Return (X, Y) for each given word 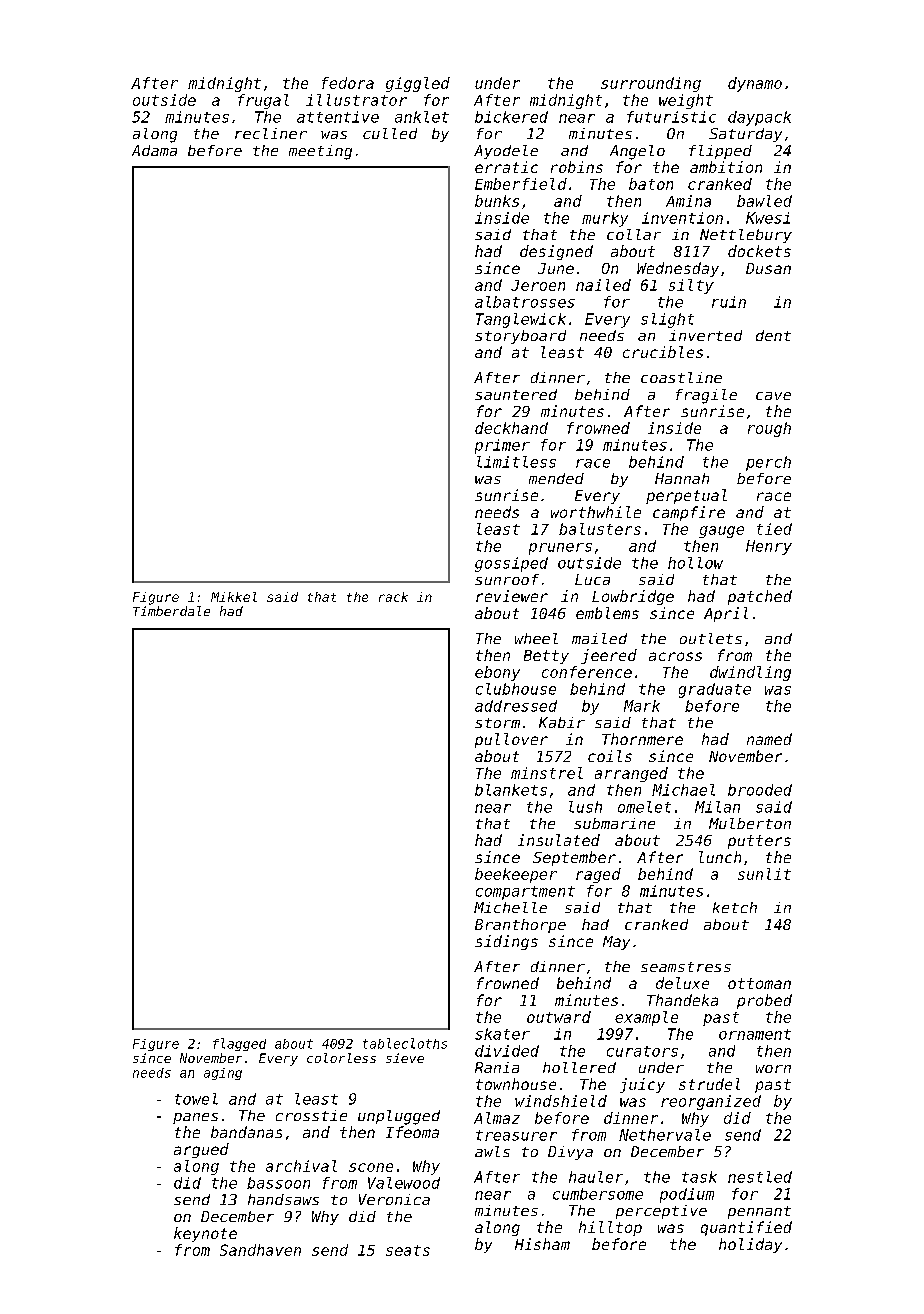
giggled (418, 84)
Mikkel (234, 597)
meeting (320, 152)
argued (201, 1150)
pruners (560, 549)
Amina (688, 201)
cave (773, 396)
